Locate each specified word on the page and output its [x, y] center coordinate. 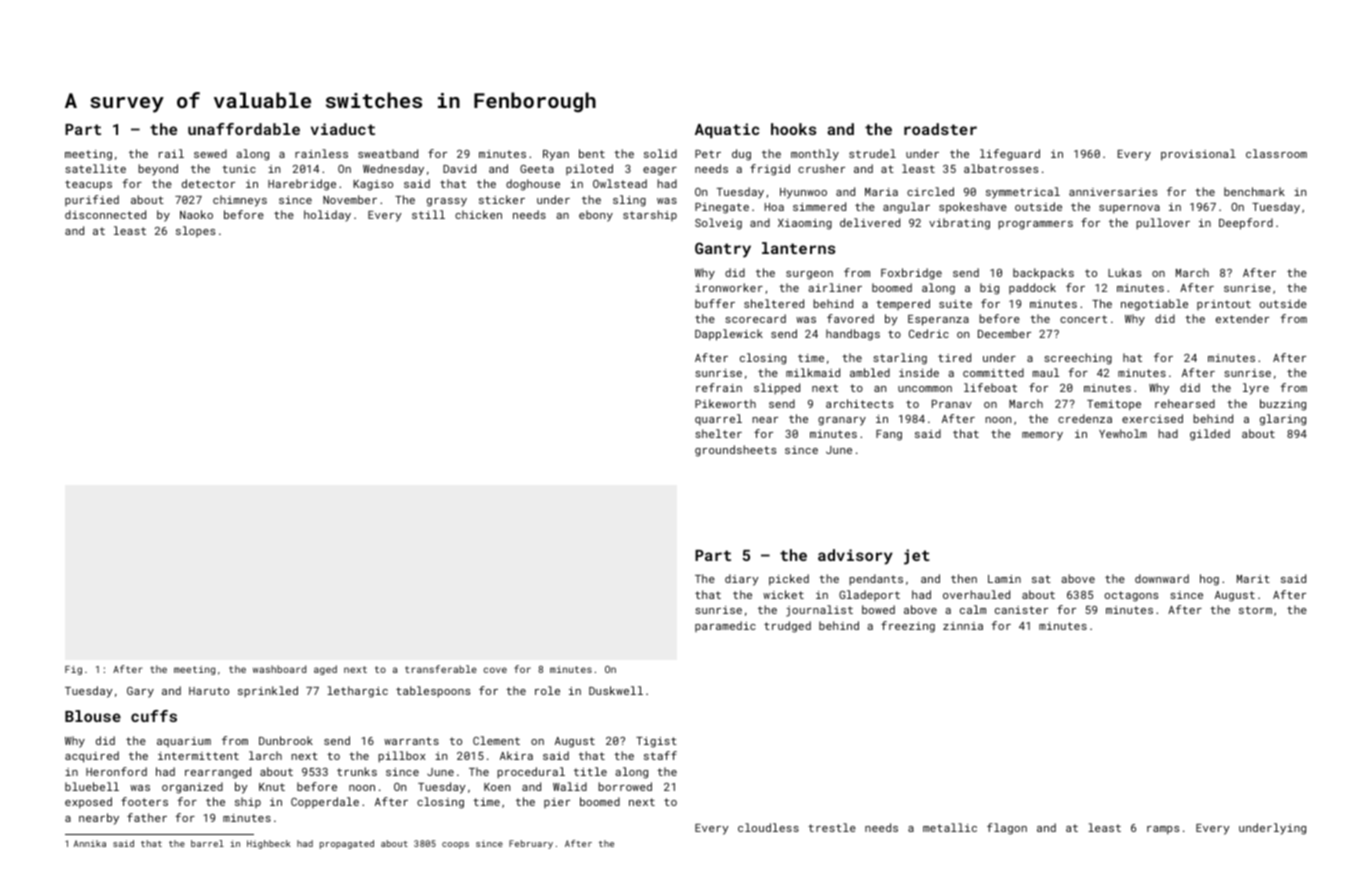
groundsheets [735, 451]
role [547, 690]
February [531, 844]
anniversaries [1113, 192]
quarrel [718, 419]
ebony [596, 216]
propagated [347, 844]
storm [1255, 610]
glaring [1283, 420]
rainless [321, 153]
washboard [279, 669]
